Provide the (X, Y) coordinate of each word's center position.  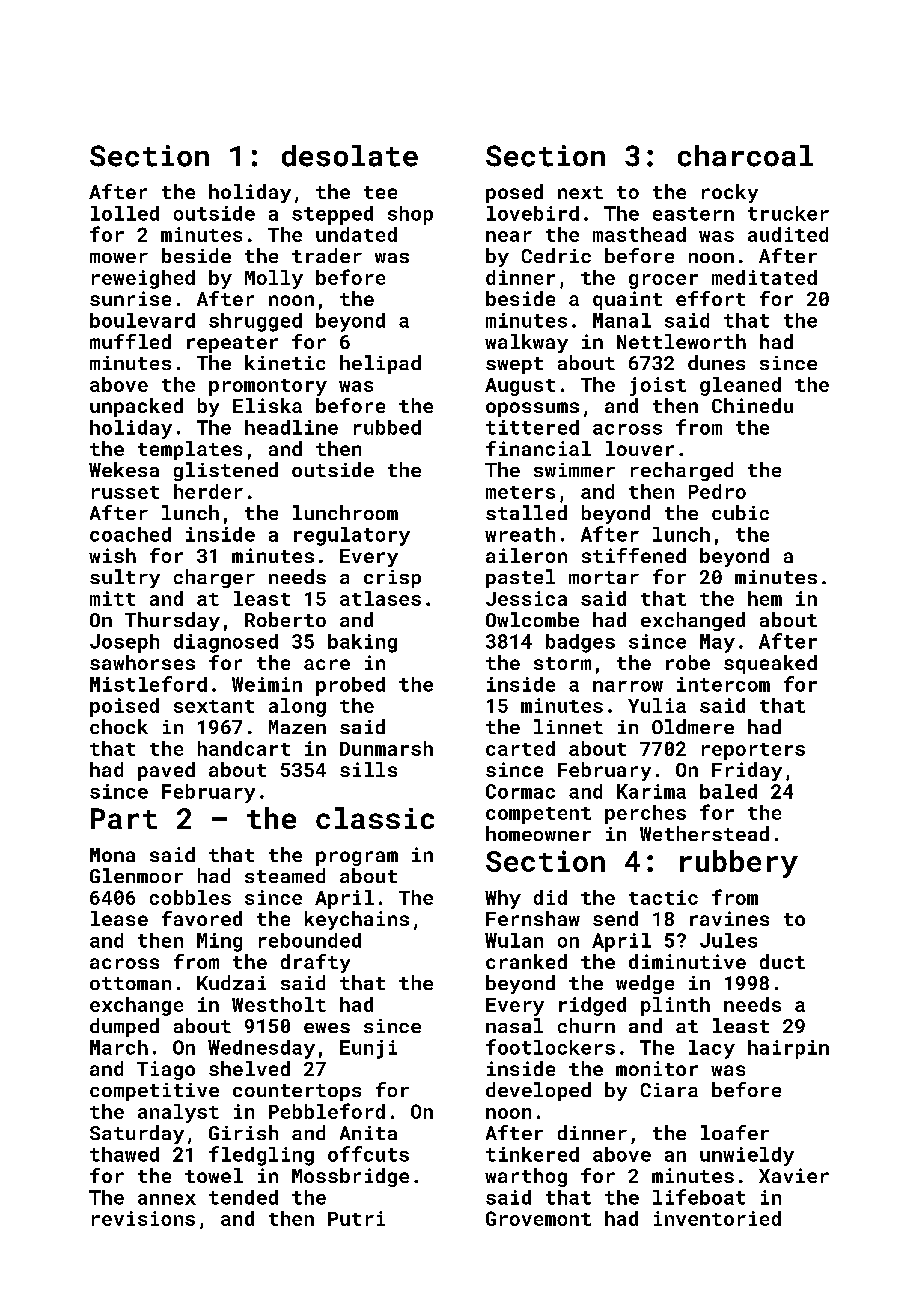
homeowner (538, 833)
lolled (125, 213)
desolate (350, 156)
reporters (753, 751)
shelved (249, 1068)
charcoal (745, 156)
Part (124, 818)
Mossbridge (350, 1177)
